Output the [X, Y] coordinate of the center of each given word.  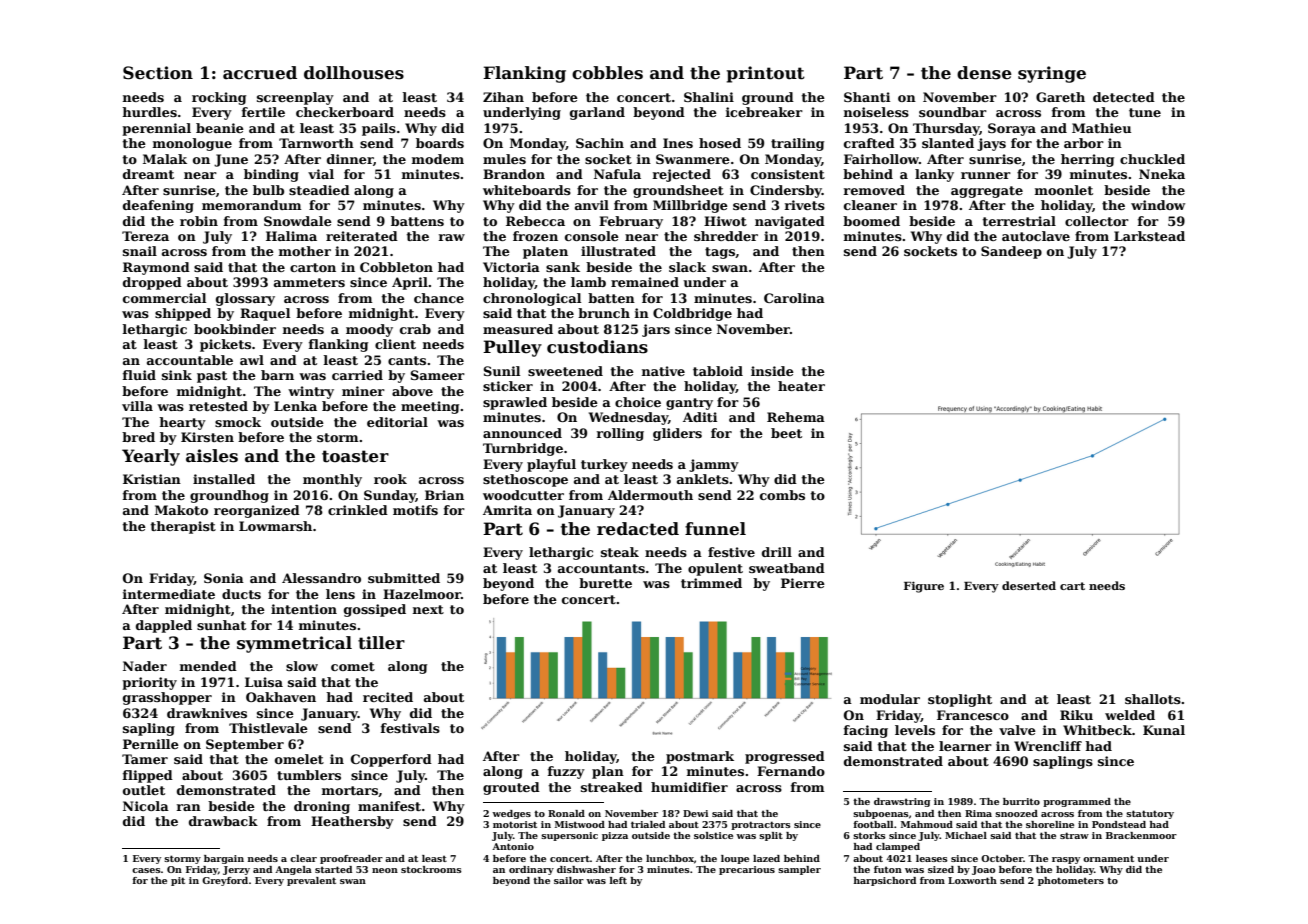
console [592, 236]
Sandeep [1011, 252]
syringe [1052, 74]
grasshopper [167, 698]
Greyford [225, 881]
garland [597, 113]
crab [415, 329]
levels [915, 730]
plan [608, 772]
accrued [260, 73]
